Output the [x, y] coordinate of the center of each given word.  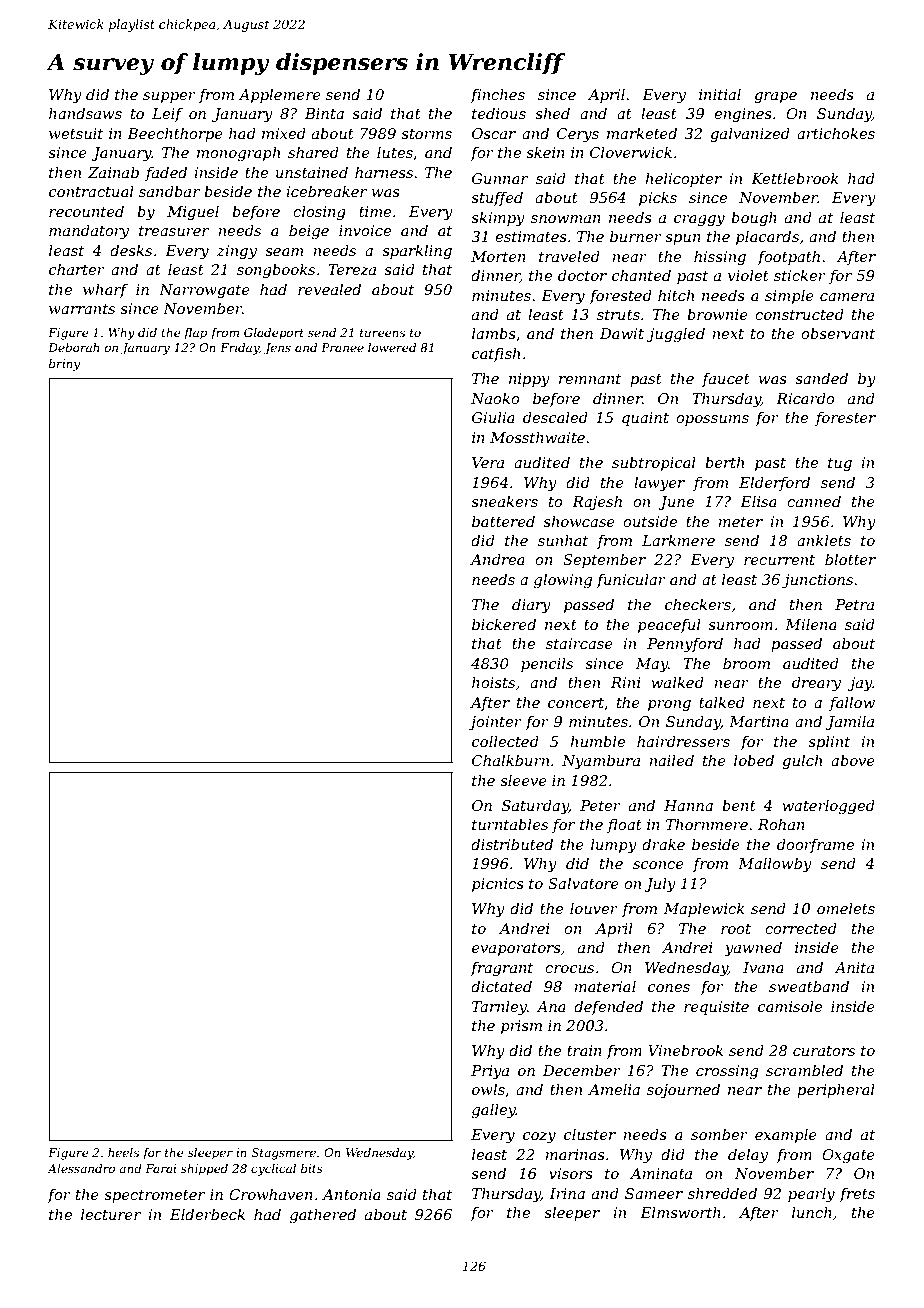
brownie [717, 314]
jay [860, 684]
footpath [788, 257]
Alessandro [81, 1168]
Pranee [342, 347]
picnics [498, 885]
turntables [510, 824]
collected [505, 741]
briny [64, 365]
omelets [846, 908]
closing [319, 213]
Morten [498, 256]
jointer [495, 723]
